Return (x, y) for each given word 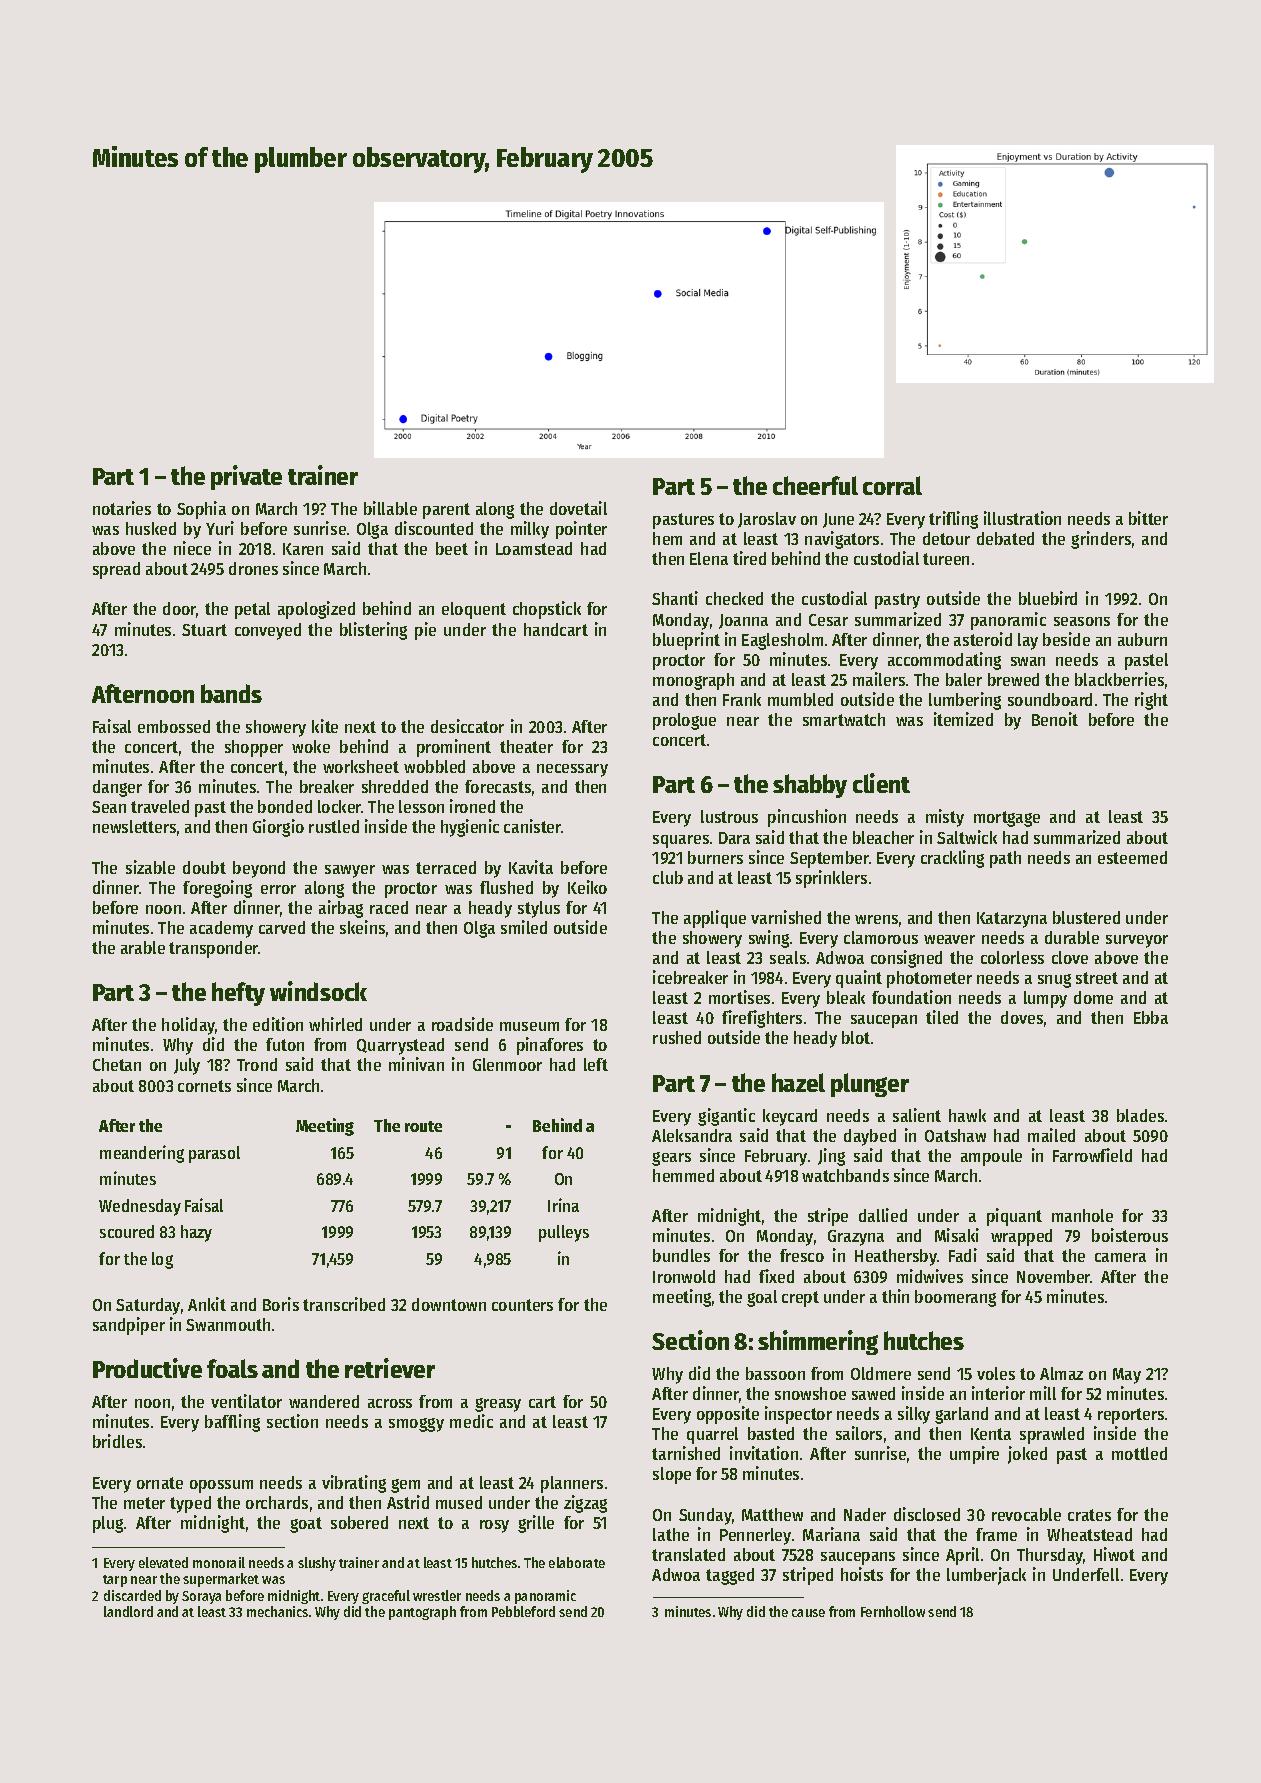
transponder (214, 949)
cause (808, 1613)
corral (892, 485)
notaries (122, 508)
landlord (128, 1611)
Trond (257, 1064)
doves (1022, 1017)
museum (529, 1026)
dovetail (578, 508)
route (423, 1126)
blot (856, 1037)
